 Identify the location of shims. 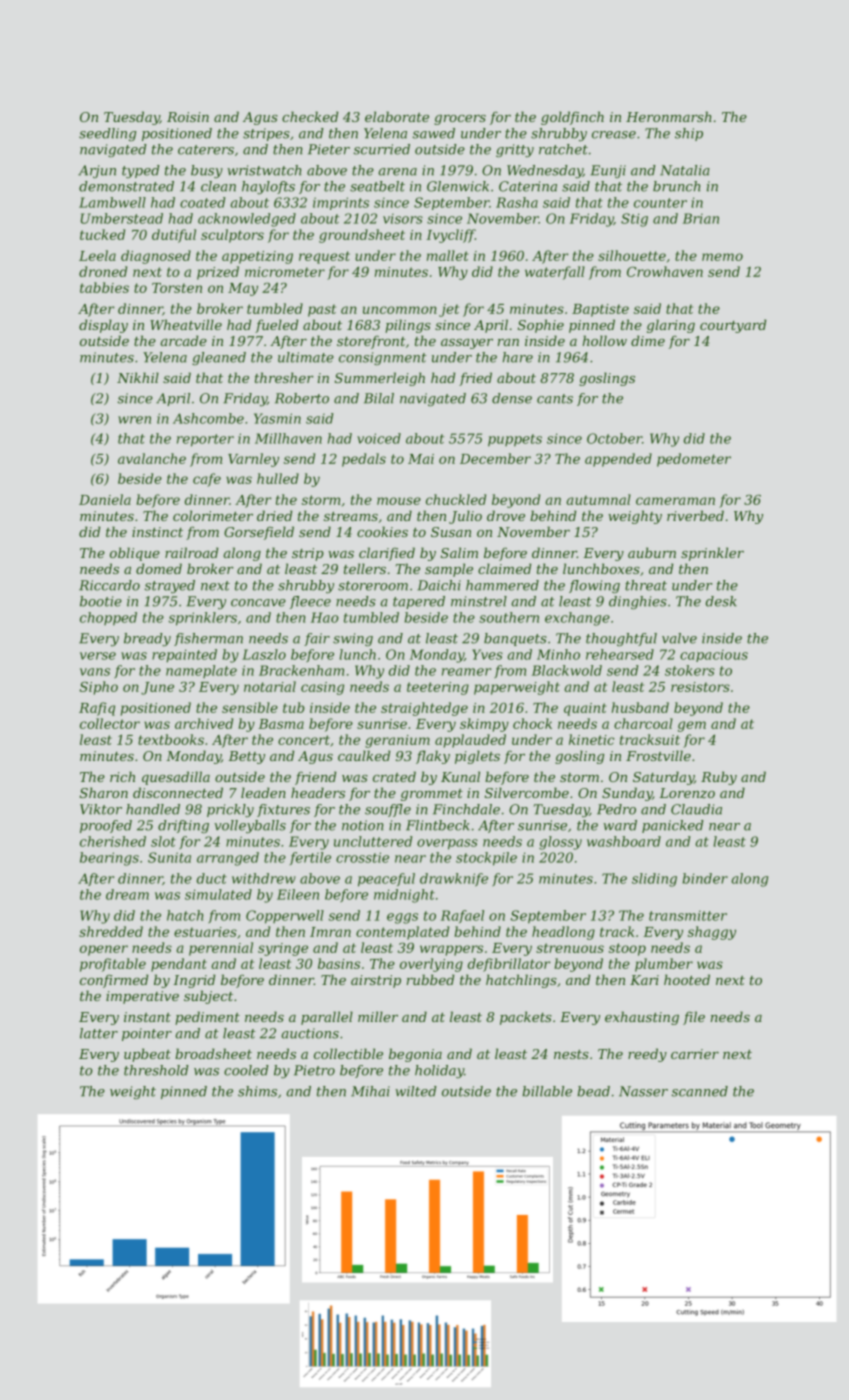
(257, 1091).
